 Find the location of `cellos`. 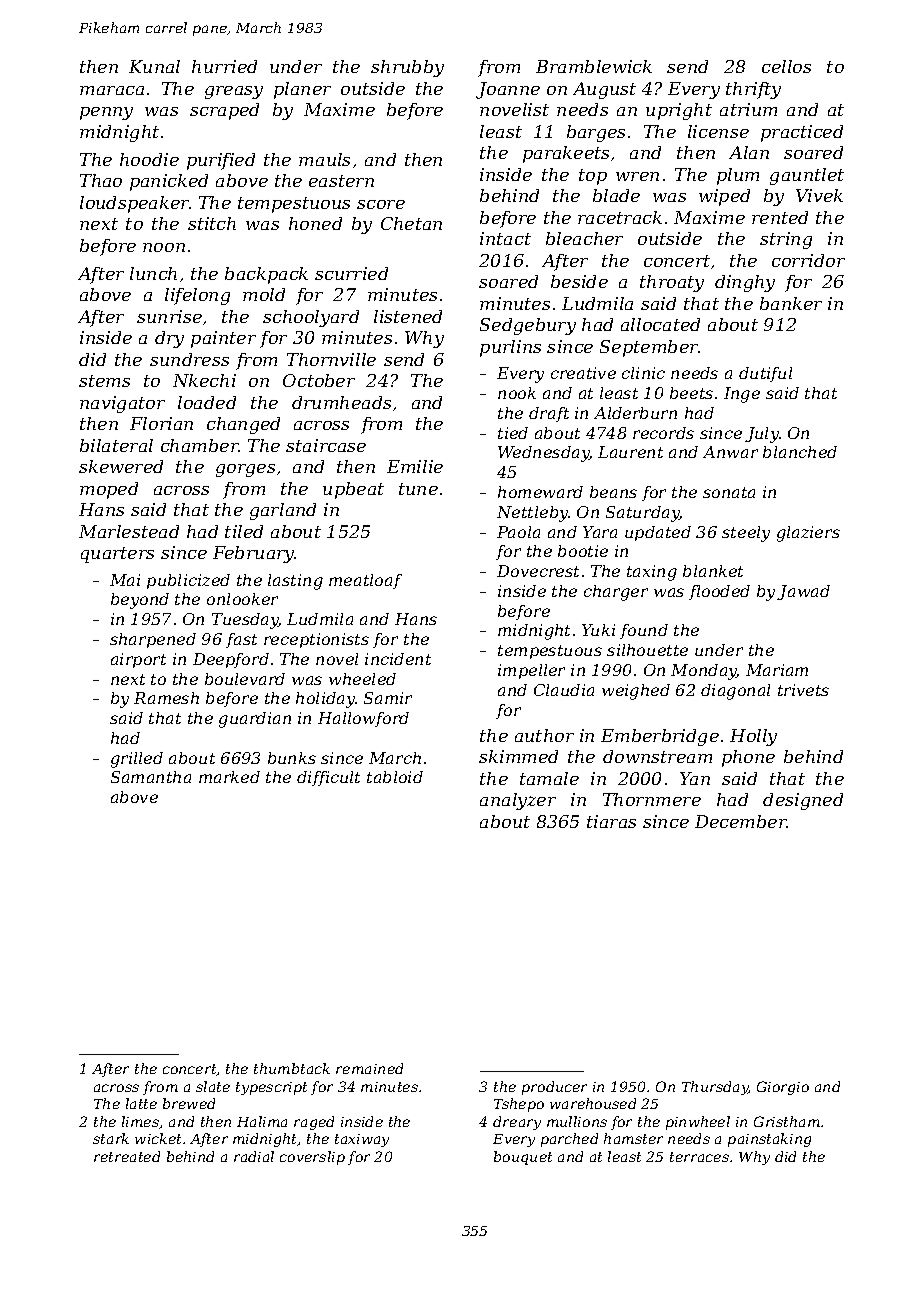

cellos is located at coordinates (786, 66).
